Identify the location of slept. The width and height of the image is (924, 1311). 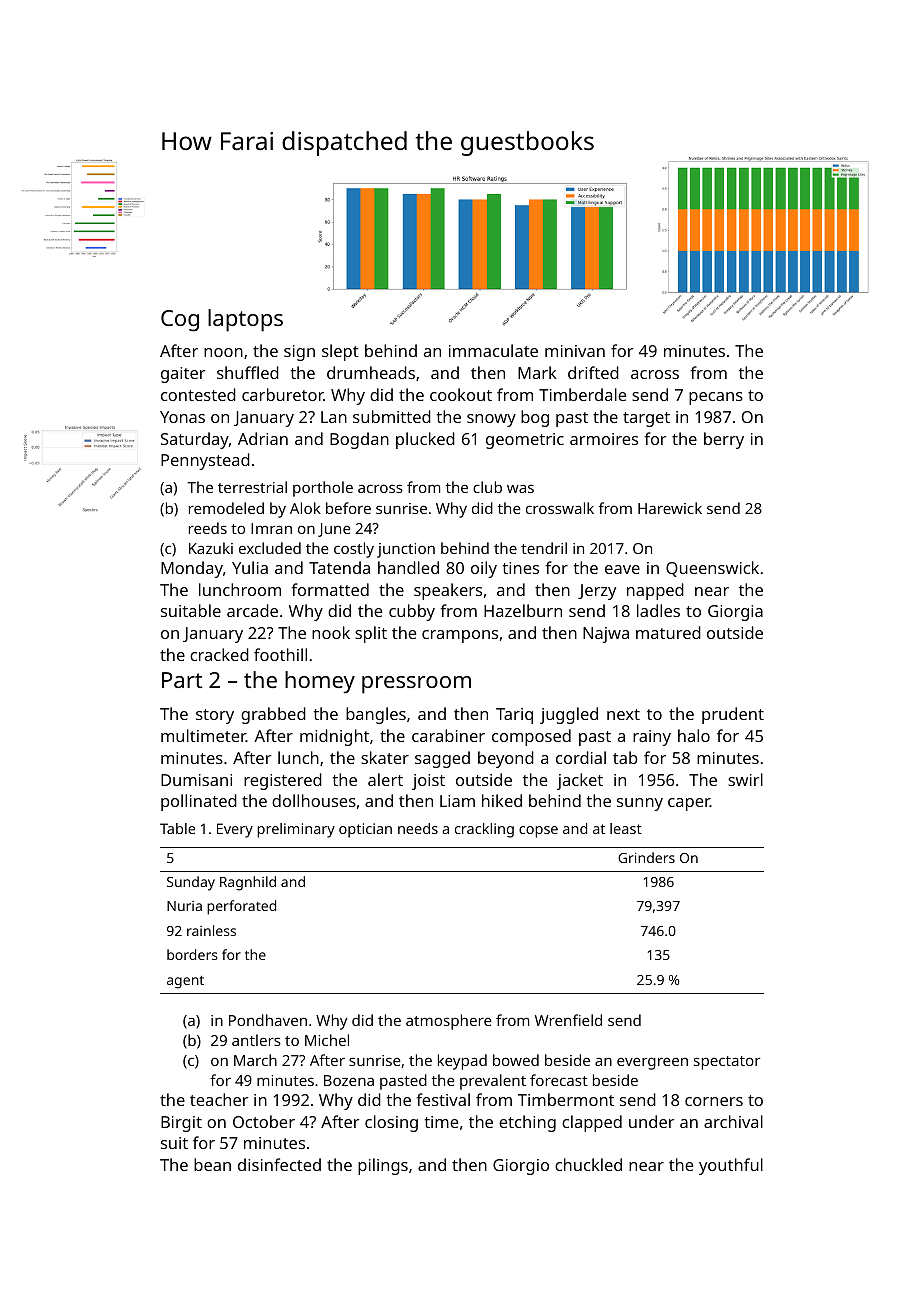
(340, 352).
